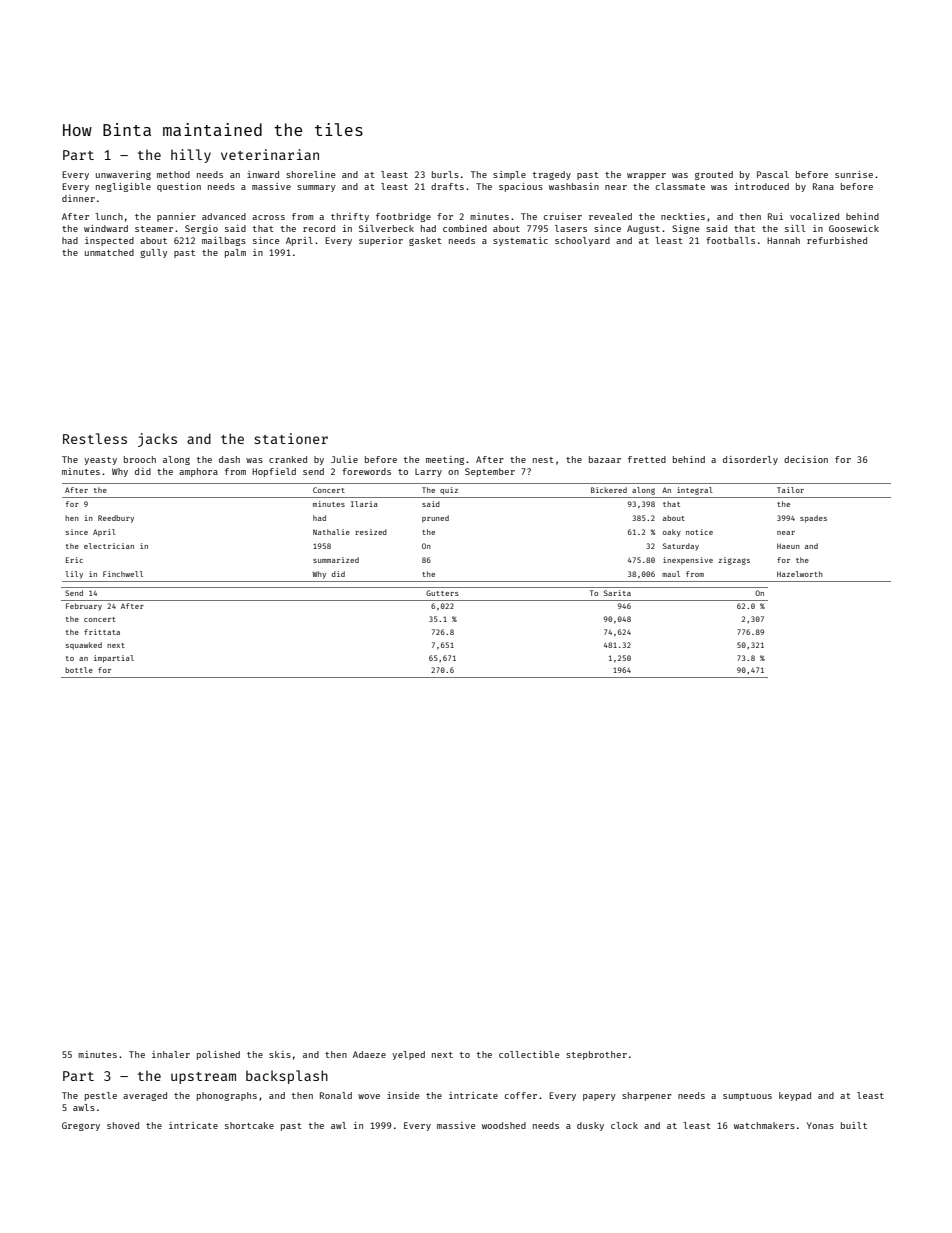 The height and width of the screenshot is (1233, 952). I want to click on Hazelworth, so click(800, 574).
